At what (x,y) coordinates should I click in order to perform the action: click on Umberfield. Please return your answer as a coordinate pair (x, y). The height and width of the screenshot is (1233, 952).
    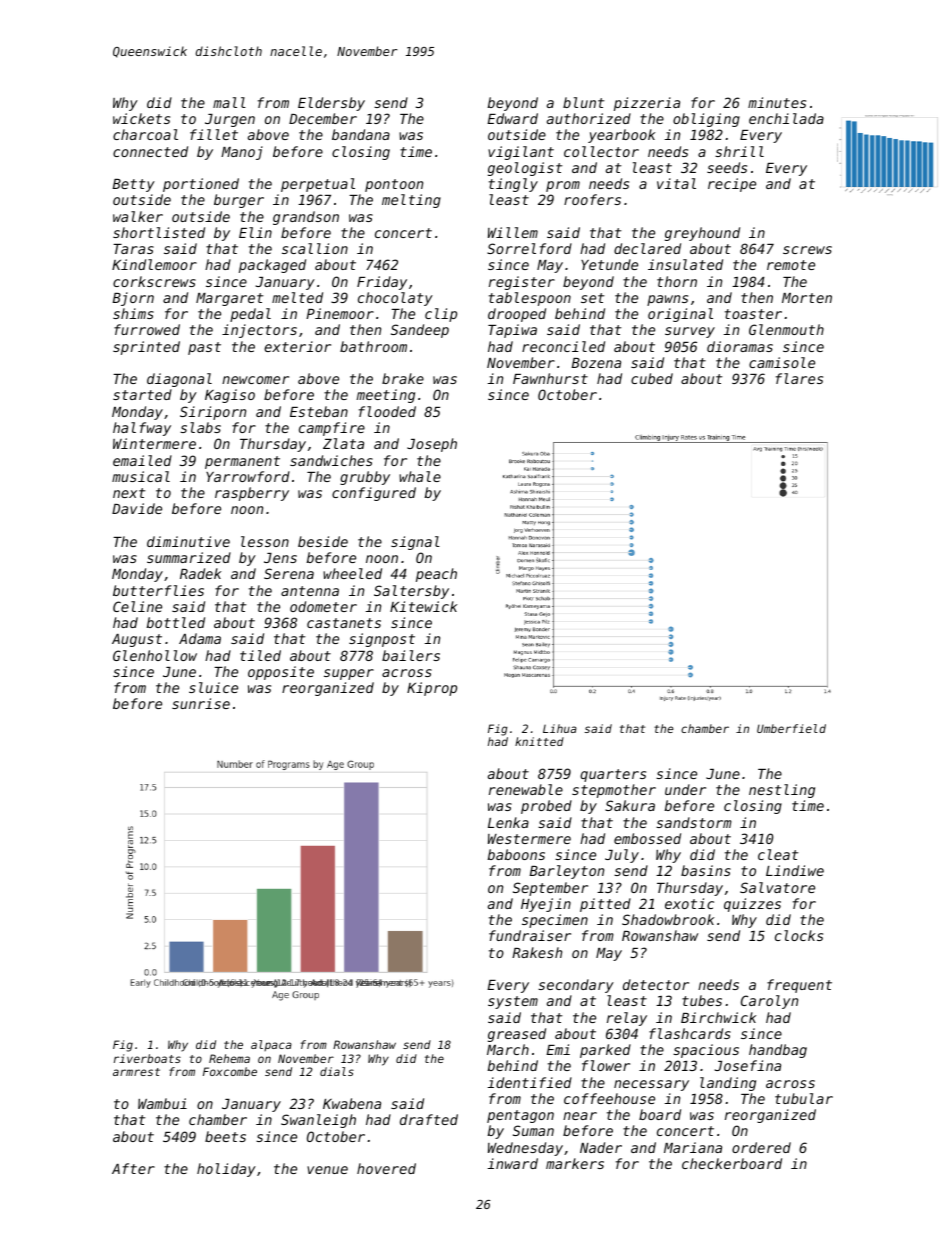
    Looking at the image, I should click on (791, 728).
